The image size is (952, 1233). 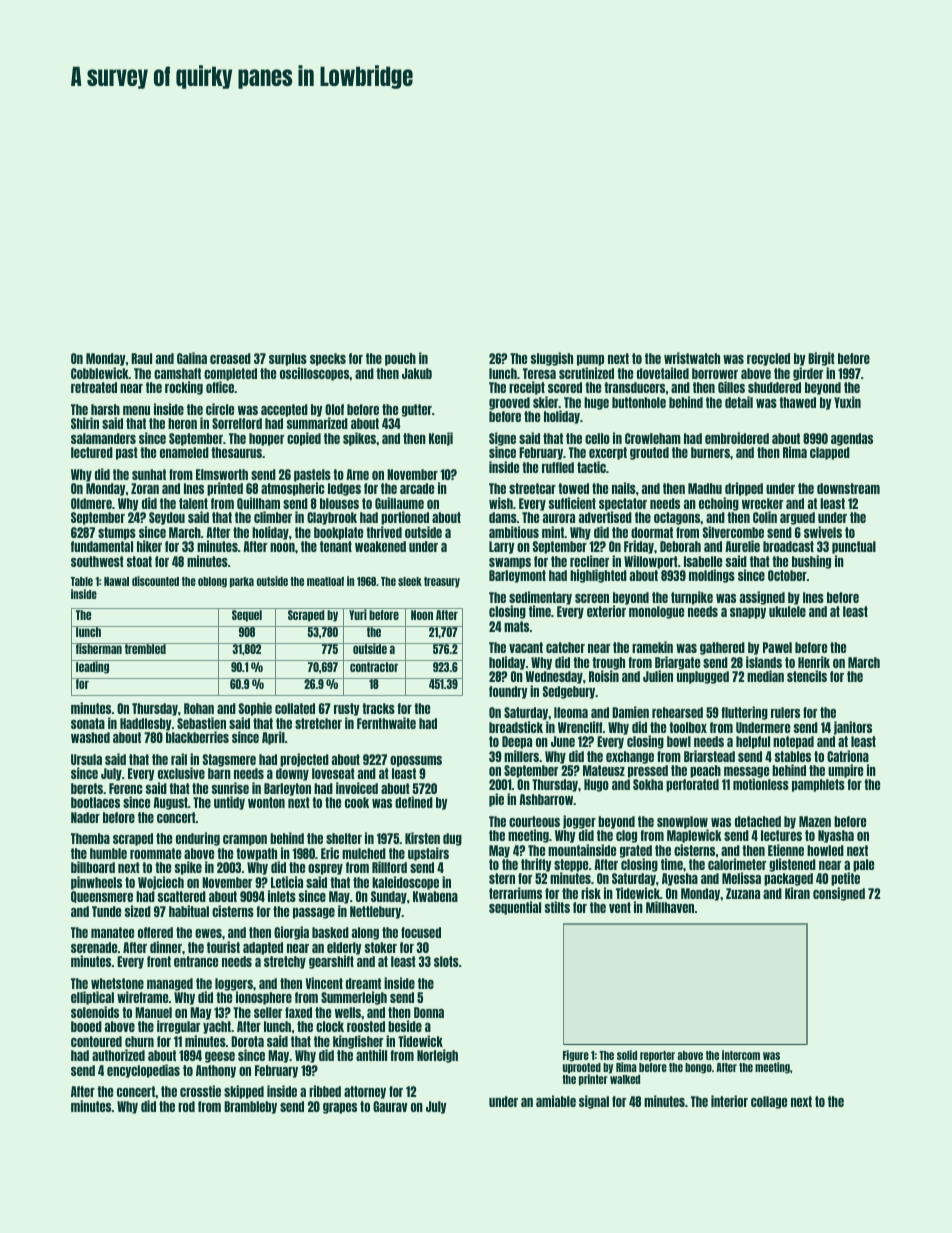 I want to click on authorized, so click(x=118, y=1055).
